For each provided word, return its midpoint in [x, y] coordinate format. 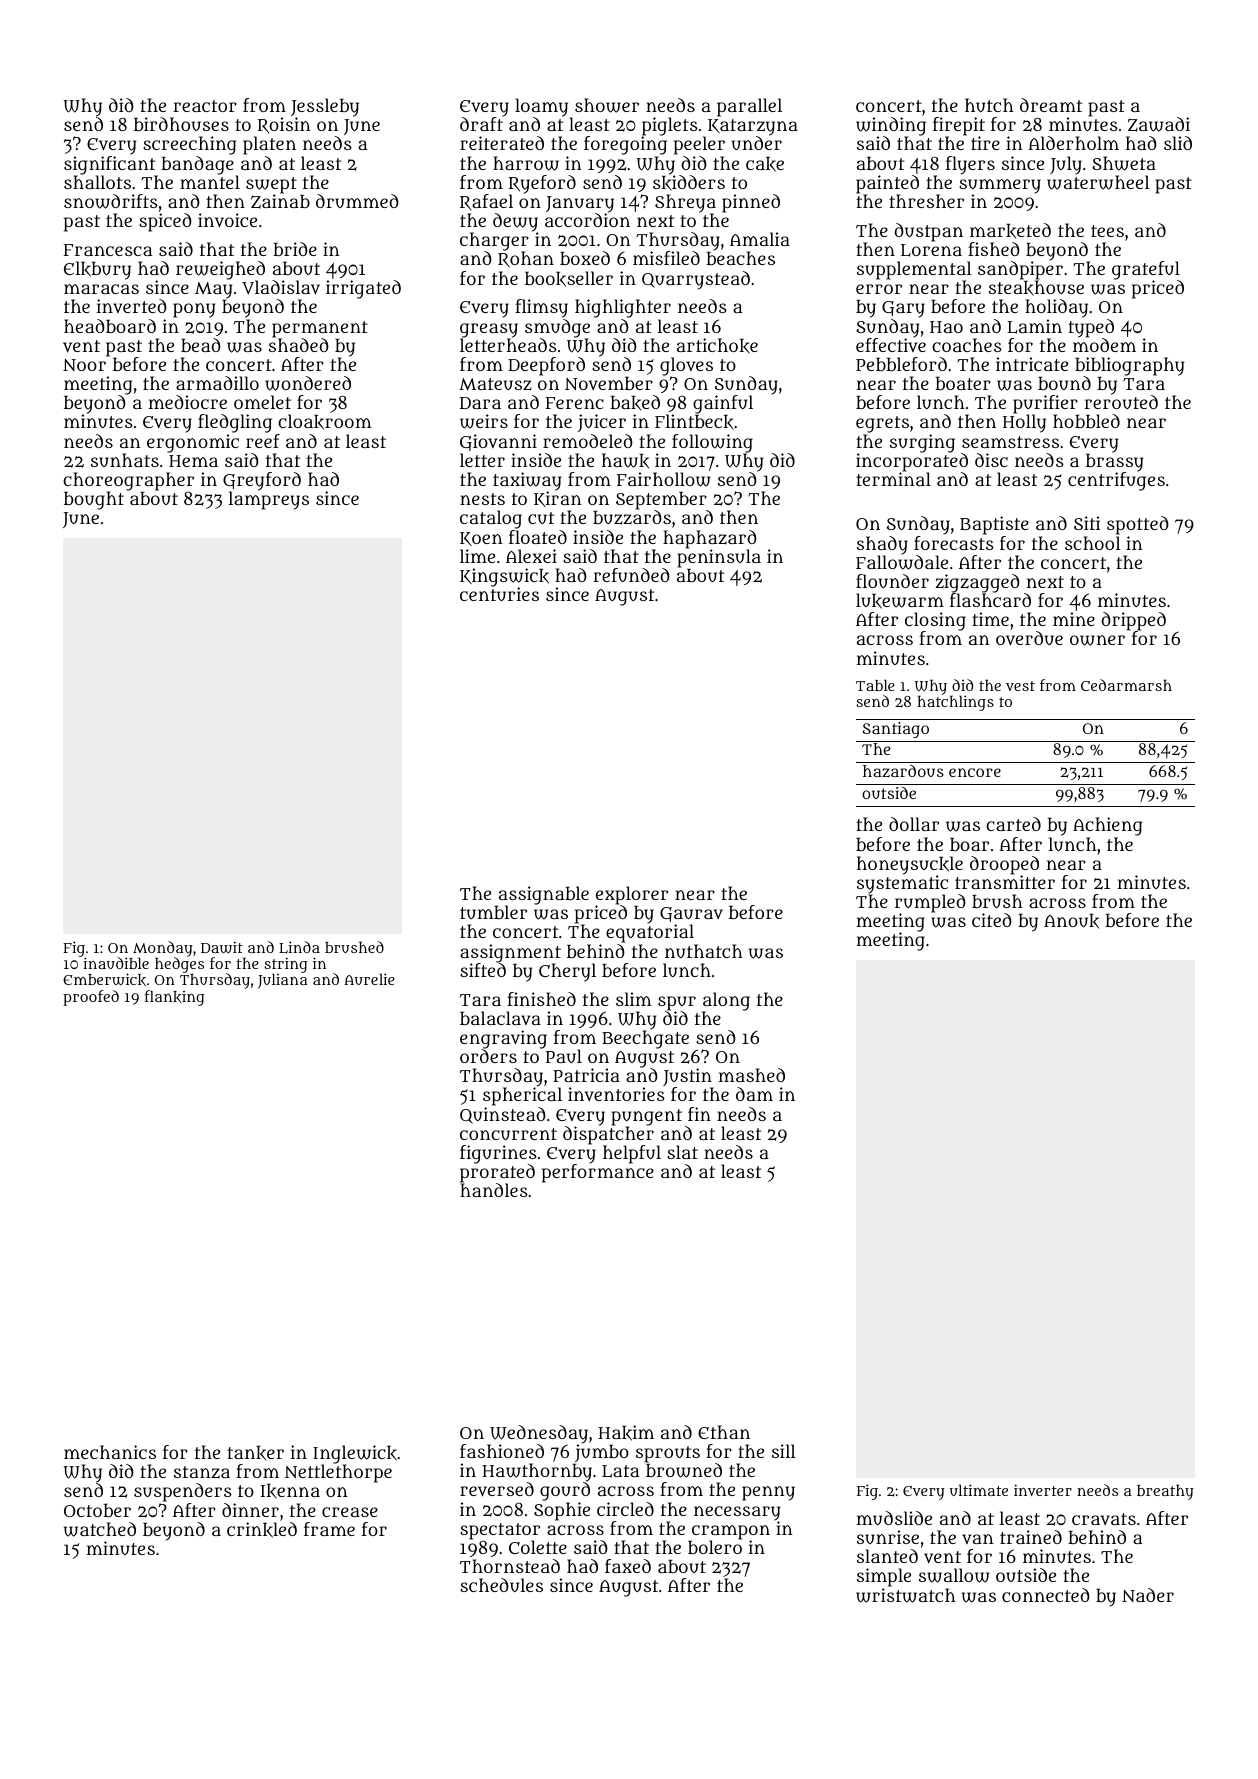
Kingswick [504, 577]
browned [684, 1470]
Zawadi [1159, 124]
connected [1046, 1595]
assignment [510, 953]
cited [992, 920]
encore [975, 772]
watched [100, 1529]
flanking [175, 998]
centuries [499, 594]
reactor [205, 106]
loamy [541, 107]
